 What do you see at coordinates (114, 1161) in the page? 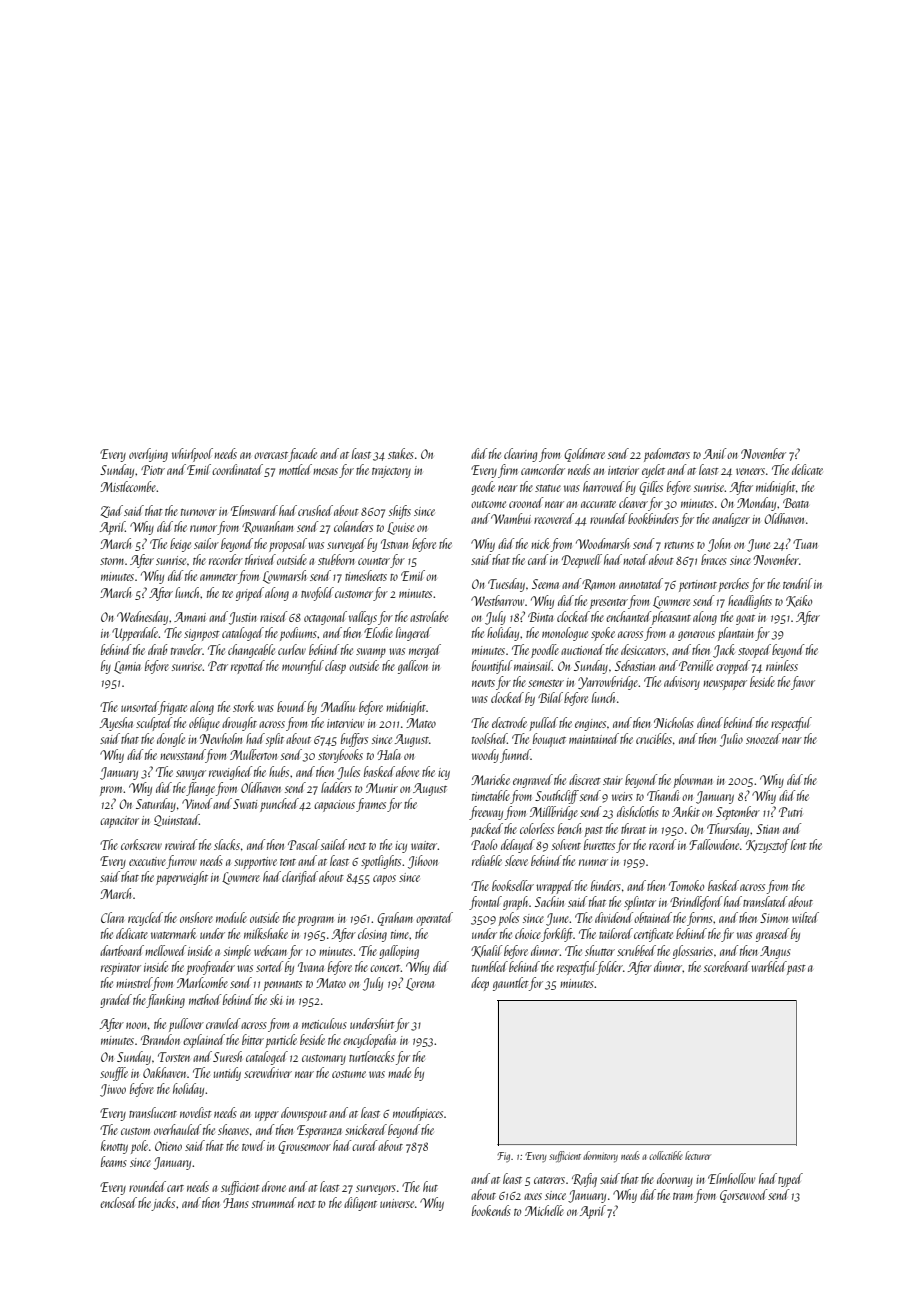
I see `beams` at bounding box center [114, 1161].
